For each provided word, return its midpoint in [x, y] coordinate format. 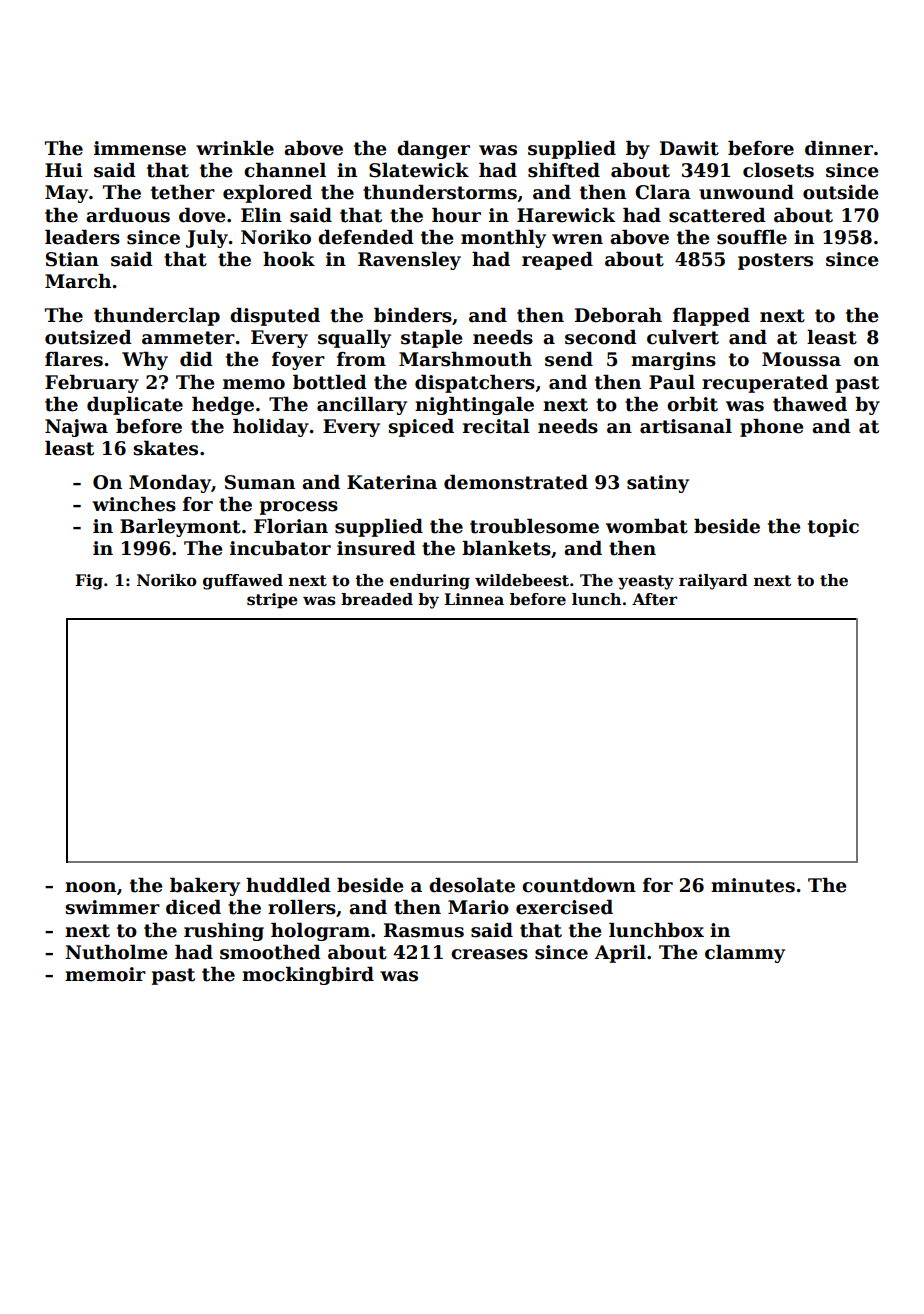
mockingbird [308, 976]
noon [90, 887]
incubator [280, 548]
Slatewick [419, 170]
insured [376, 548]
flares [74, 359]
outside [840, 192]
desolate [472, 885]
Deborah [618, 315]
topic [833, 528]
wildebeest [522, 580]
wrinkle [235, 148]
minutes [753, 885]
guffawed [243, 582]
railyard [713, 582]
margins [673, 361]
